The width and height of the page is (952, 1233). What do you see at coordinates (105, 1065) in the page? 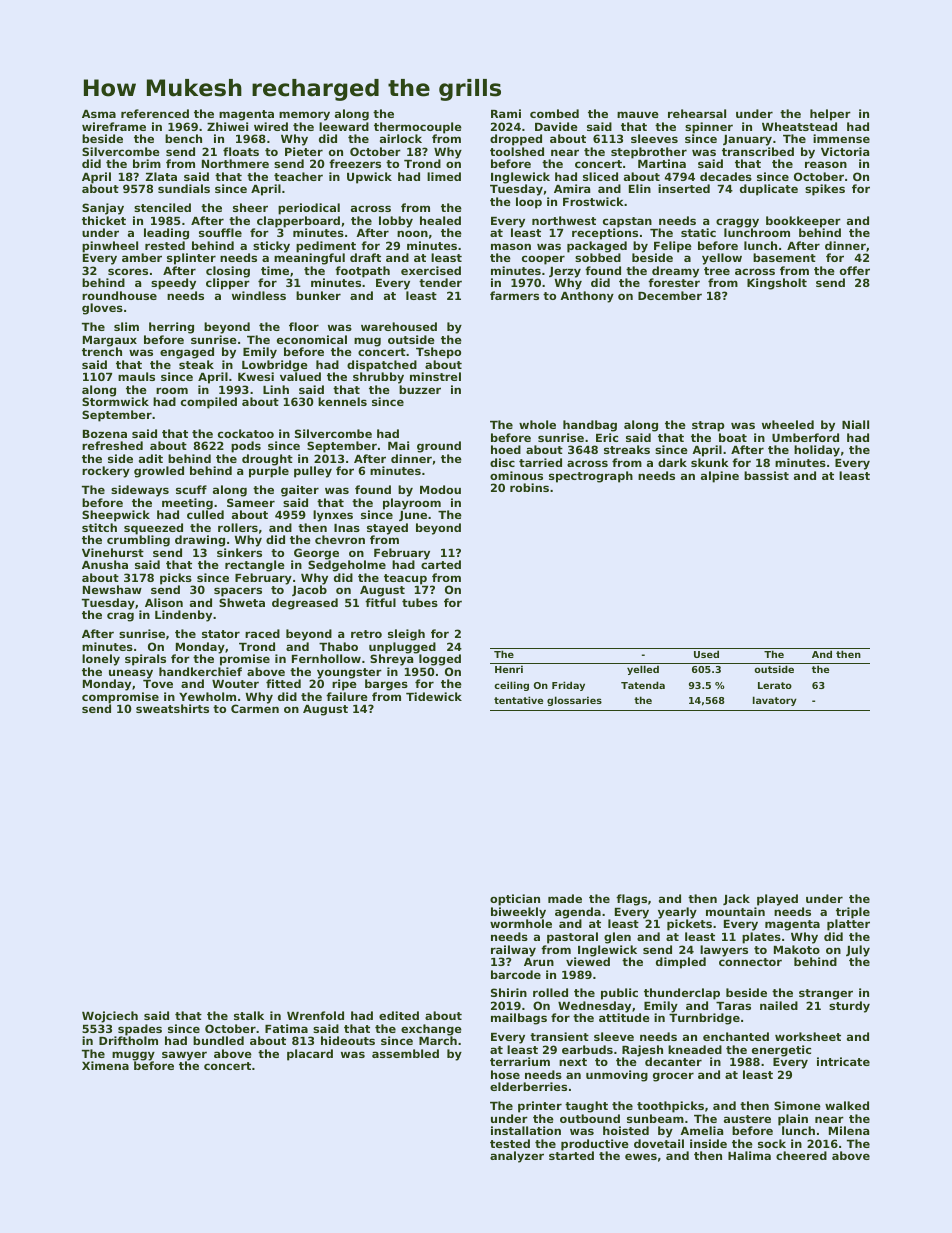
I see `Ximena` at bounding box center [105, 1065].
